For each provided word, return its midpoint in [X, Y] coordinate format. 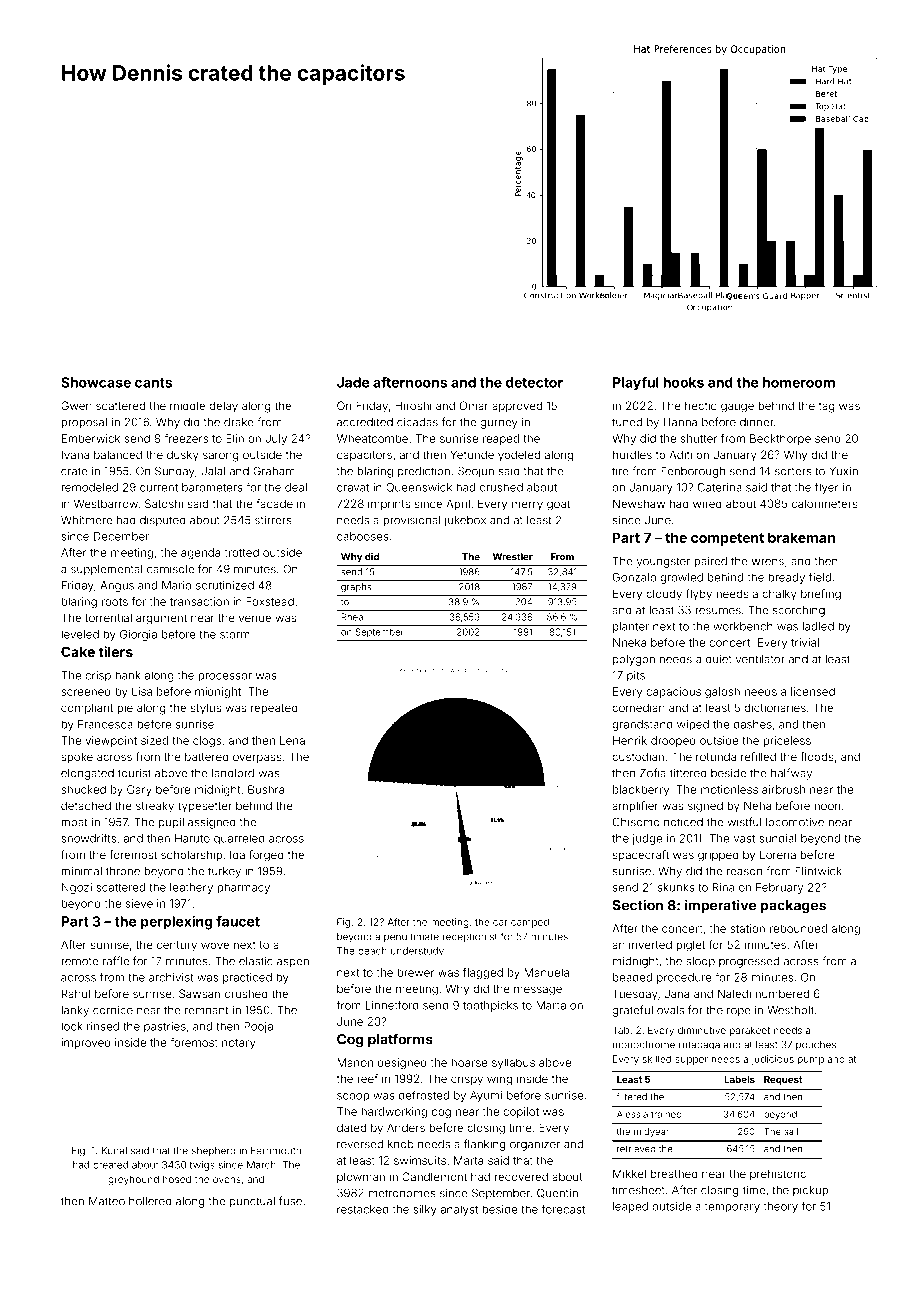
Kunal [114, 1151]
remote [79, 961]
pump [811, 1061]
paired [710, 562]
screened [86, 691]
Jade [353, 382]
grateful [632, 1011]
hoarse [469, 1062]
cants [153, 383]
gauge [737, 408]
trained [666, 1114]
